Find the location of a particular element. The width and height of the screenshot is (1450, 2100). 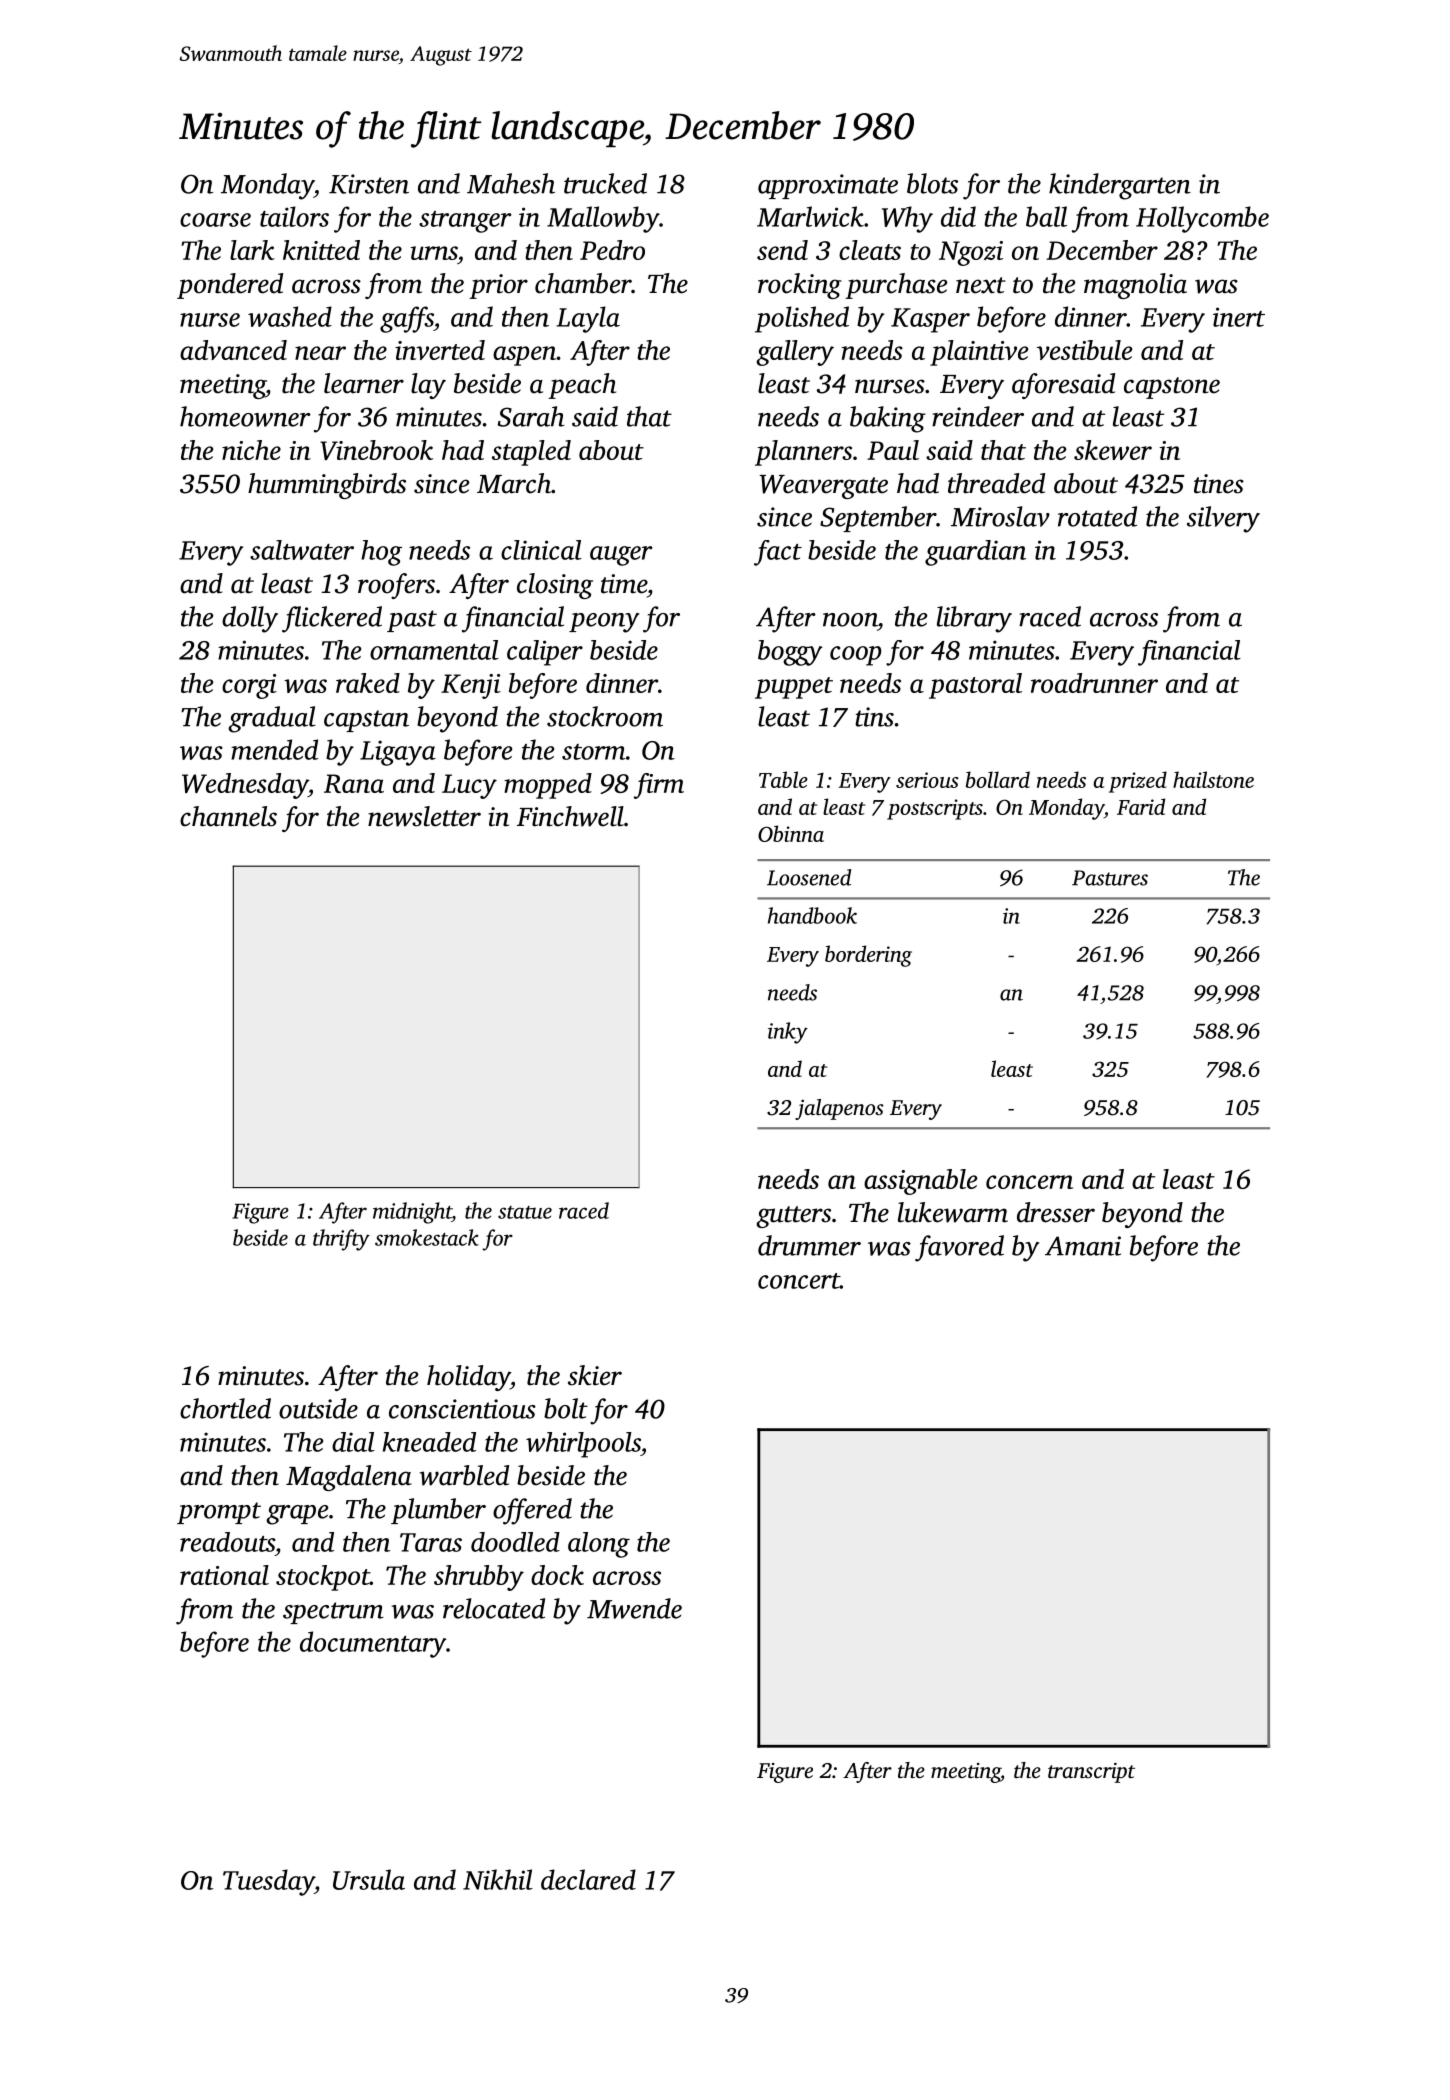

bollard is located at coordinates (997, 779).
